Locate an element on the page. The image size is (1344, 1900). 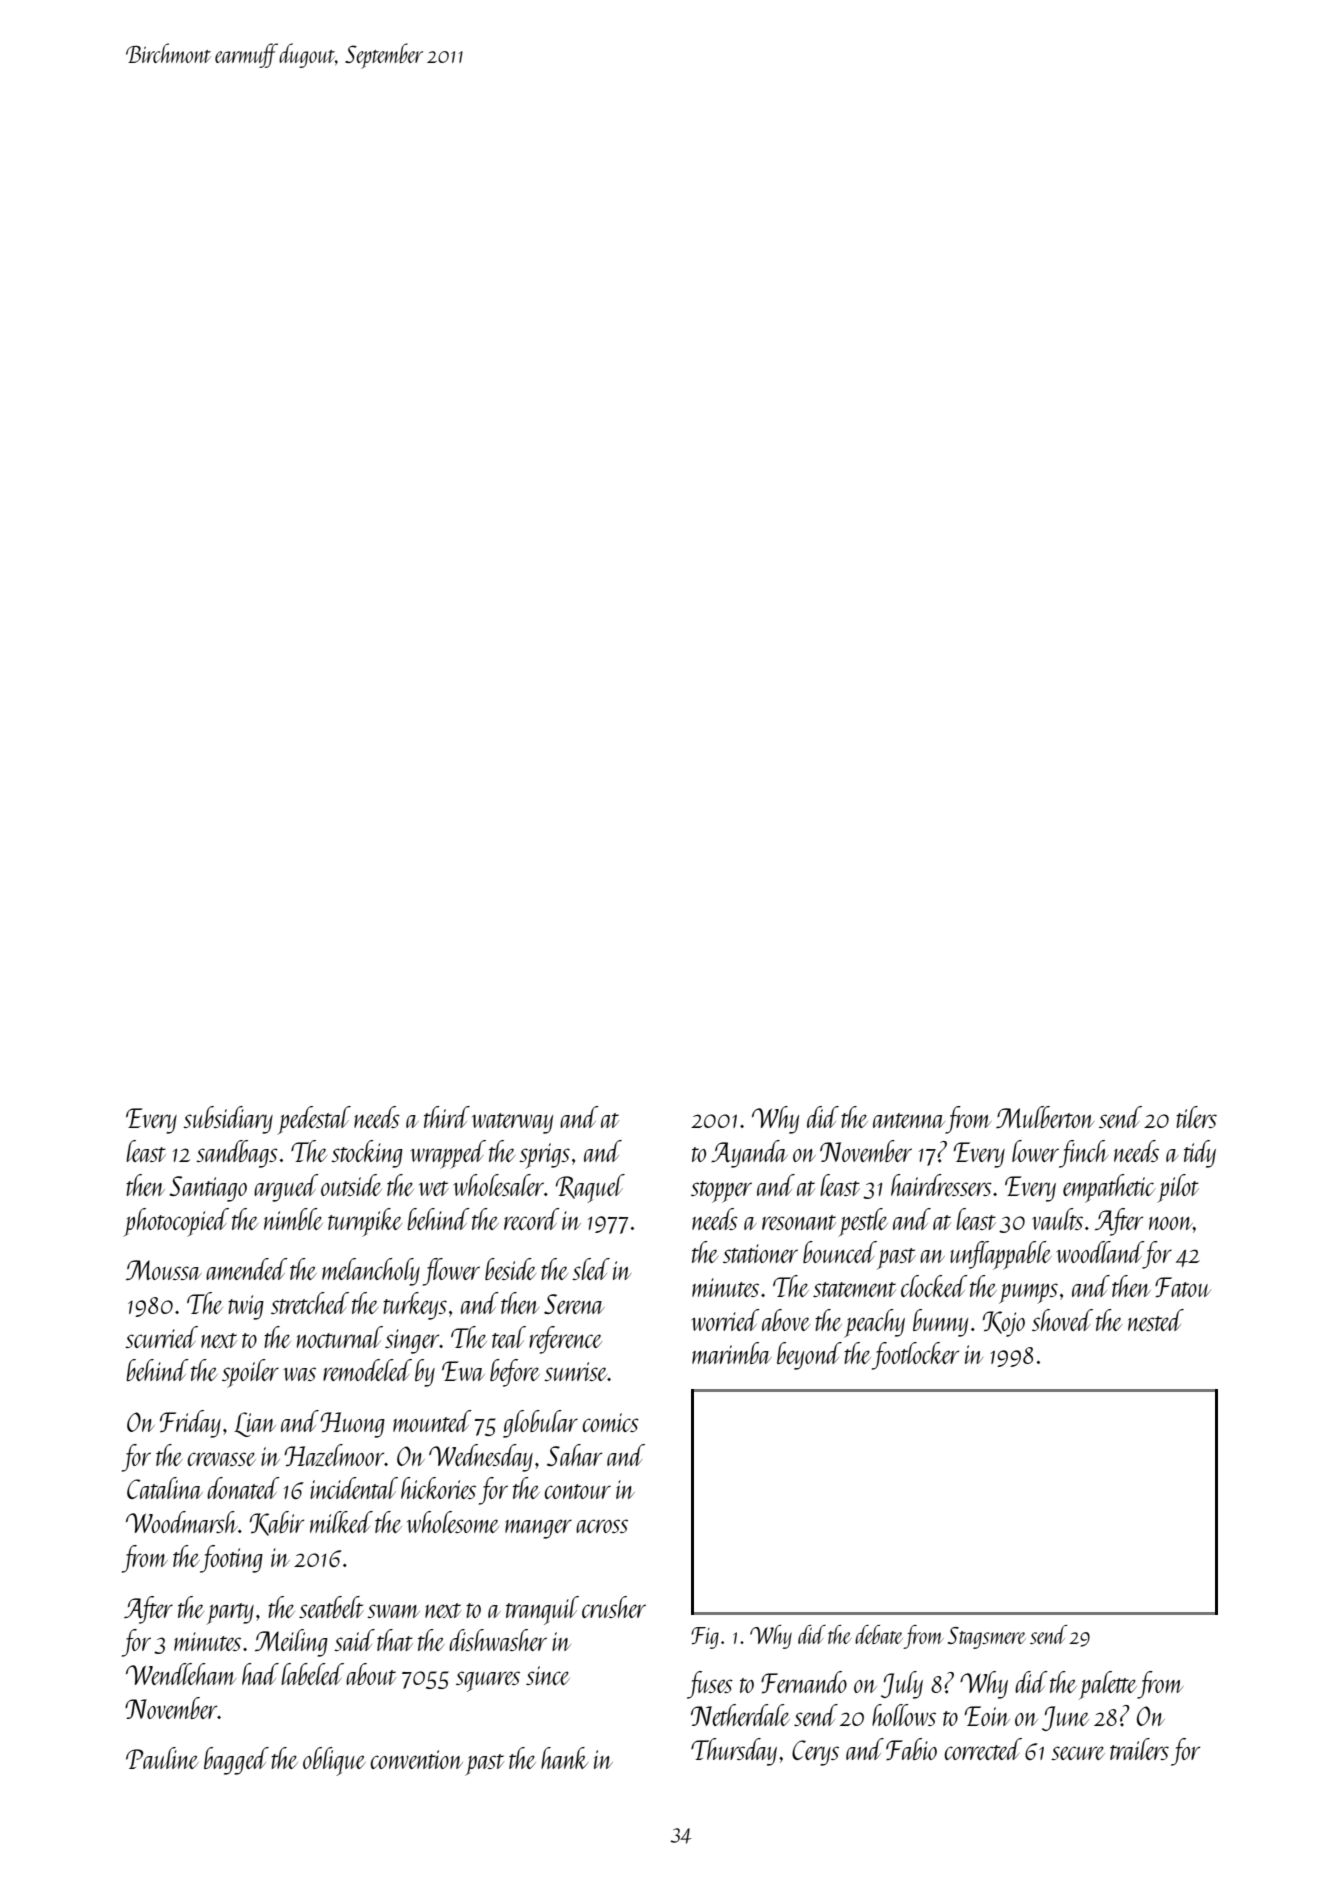
antenna is located at coordinates (909, 1120).
